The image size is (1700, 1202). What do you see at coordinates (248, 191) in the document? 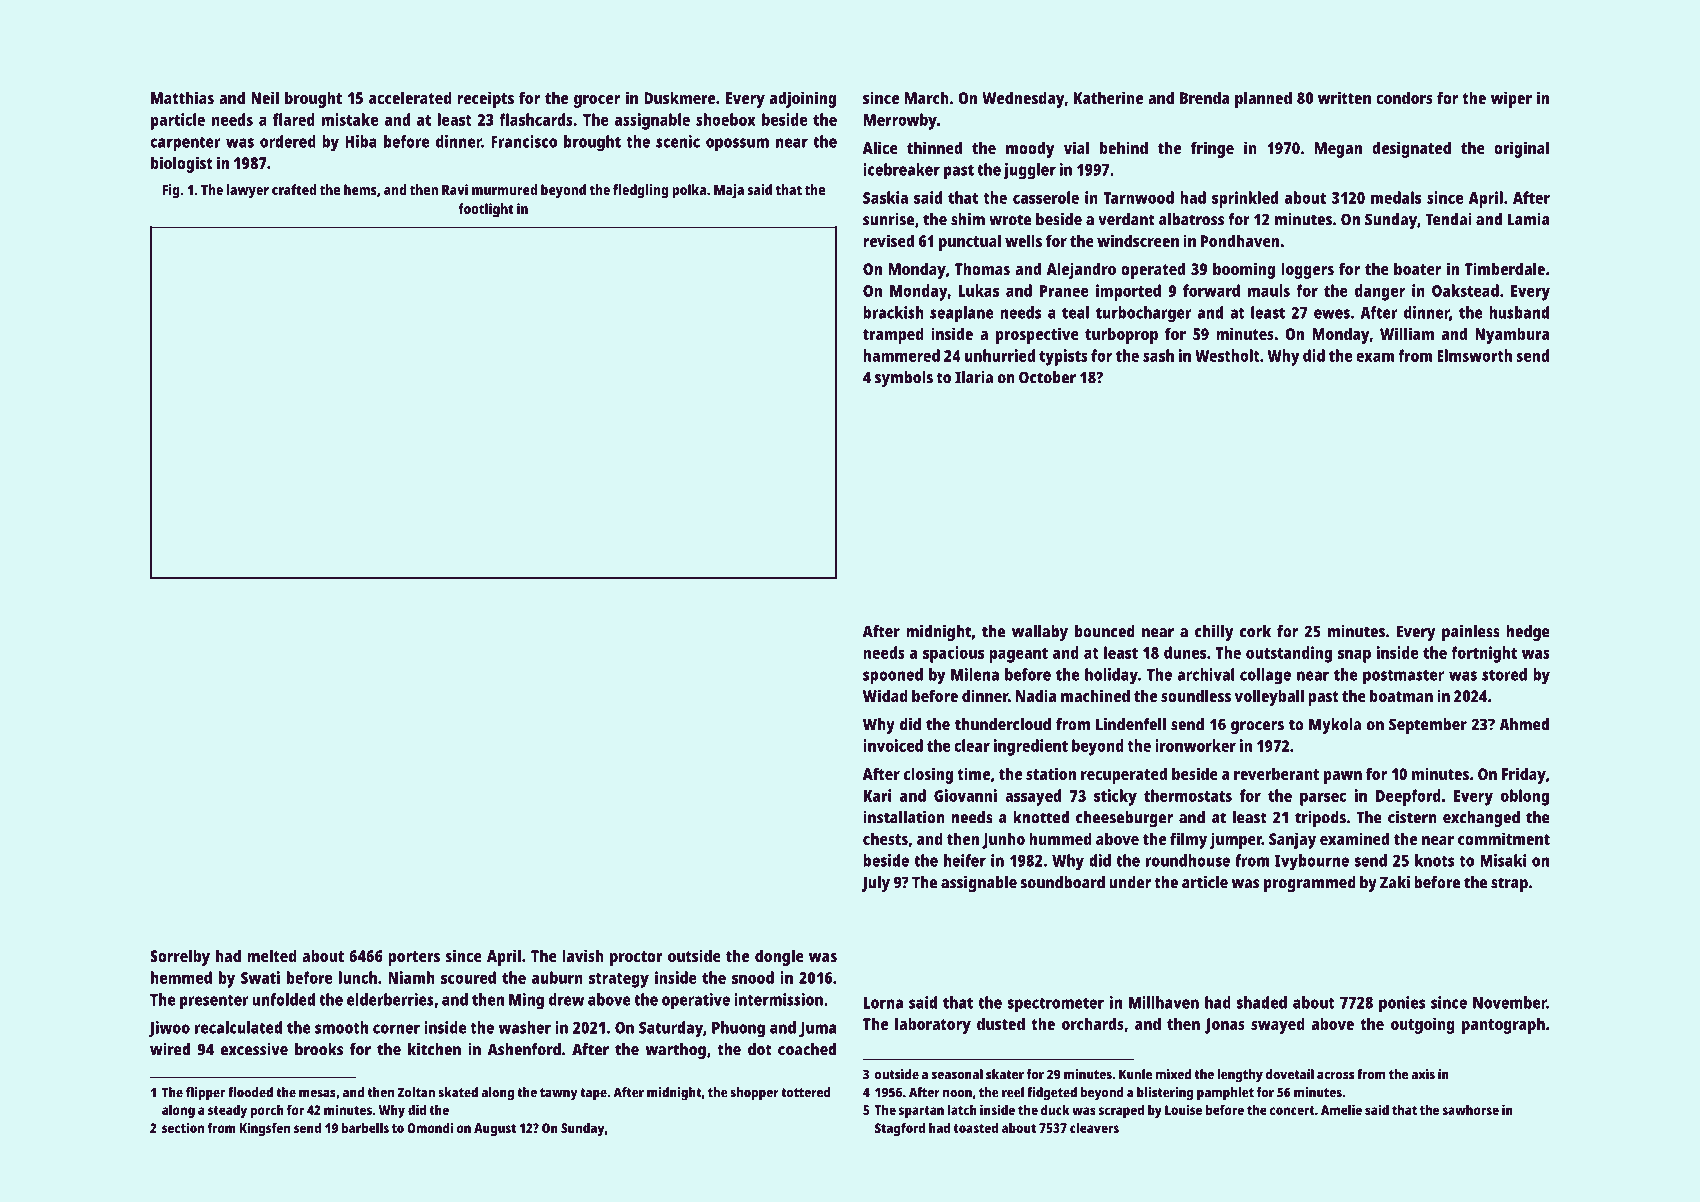
I see `lawyer` at bounding box center [248, 191].
